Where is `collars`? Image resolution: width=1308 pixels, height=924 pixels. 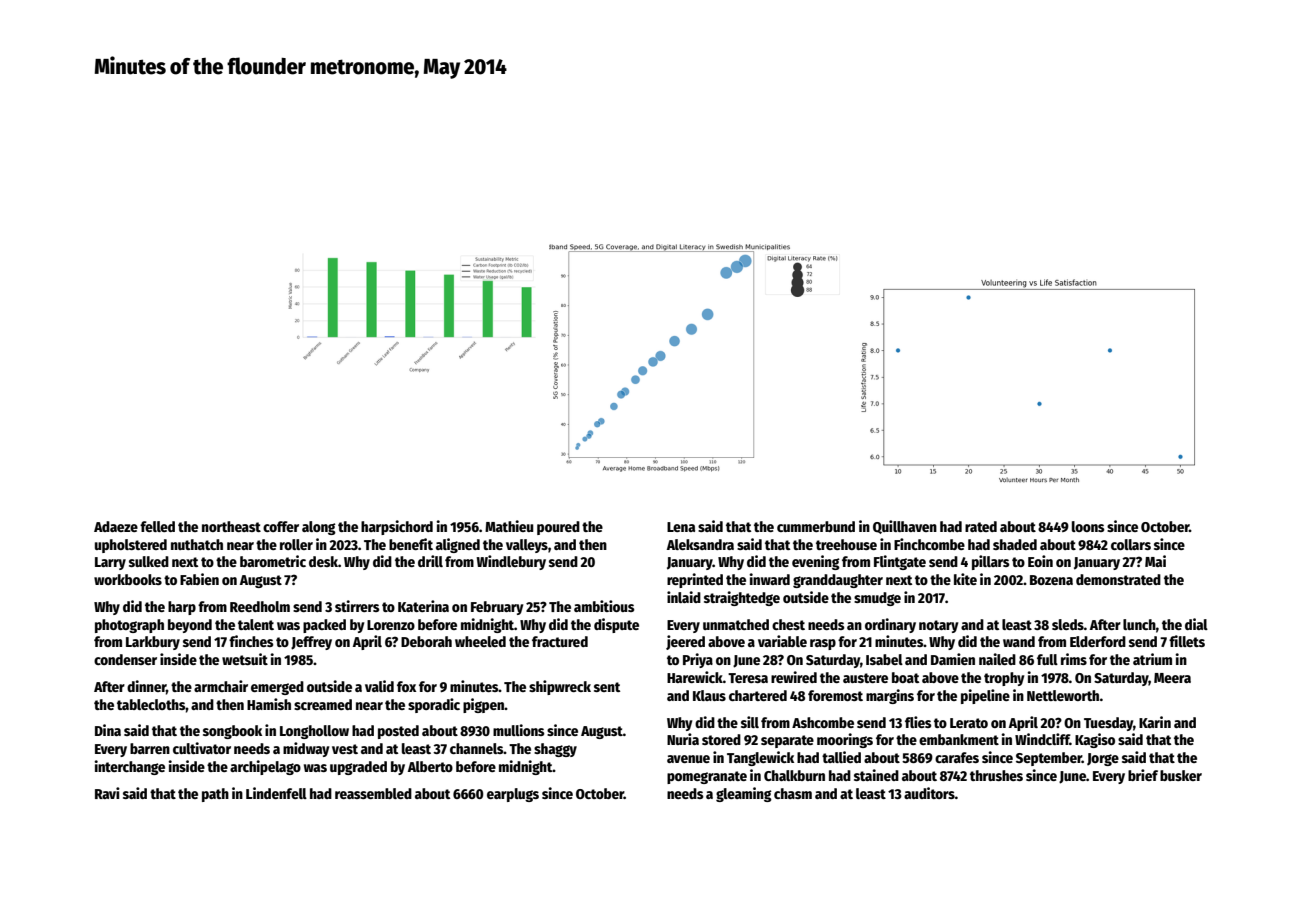
collars is located at coordinates (1131, 544).
